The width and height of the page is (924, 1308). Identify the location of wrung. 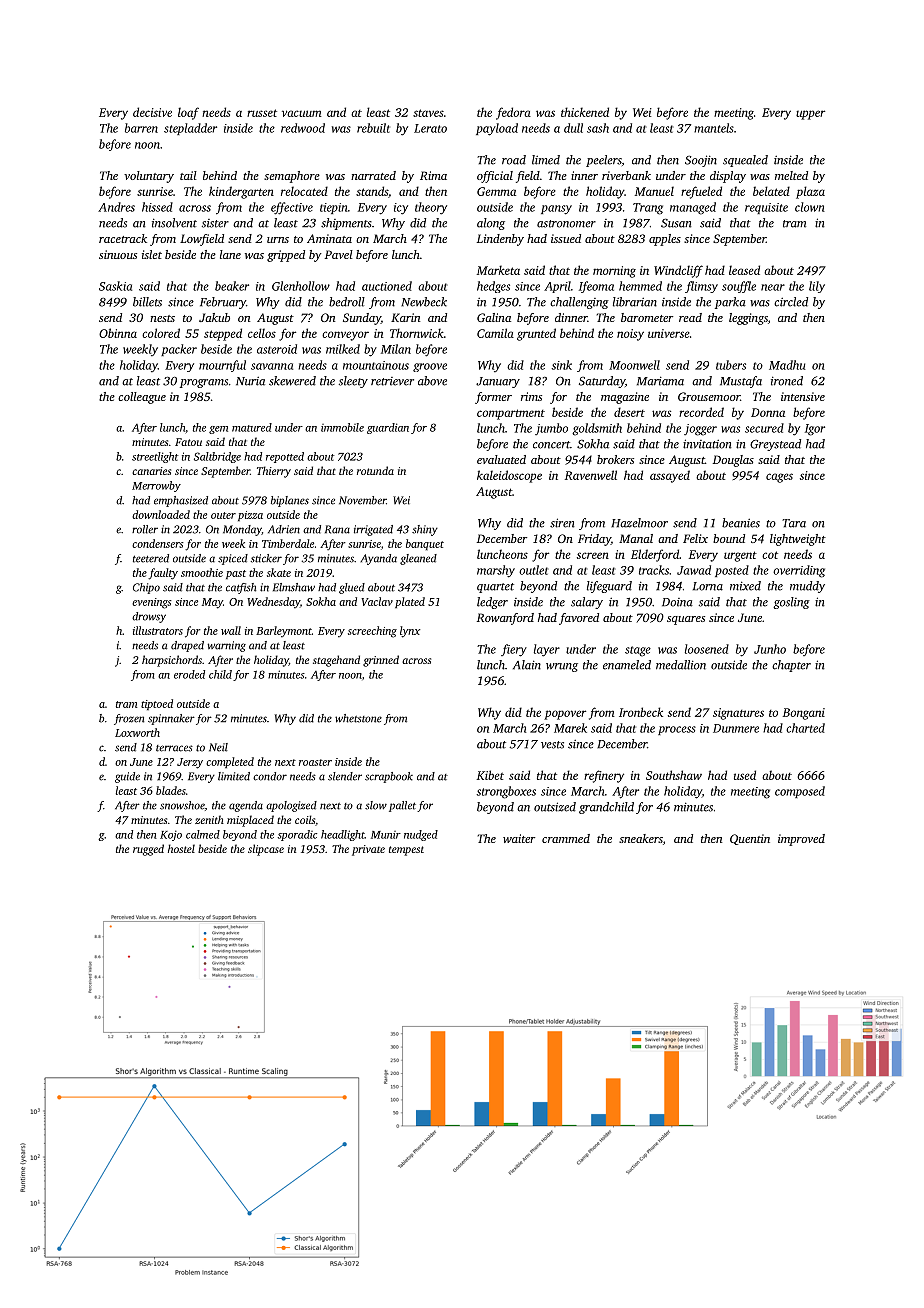
(562, 667).
